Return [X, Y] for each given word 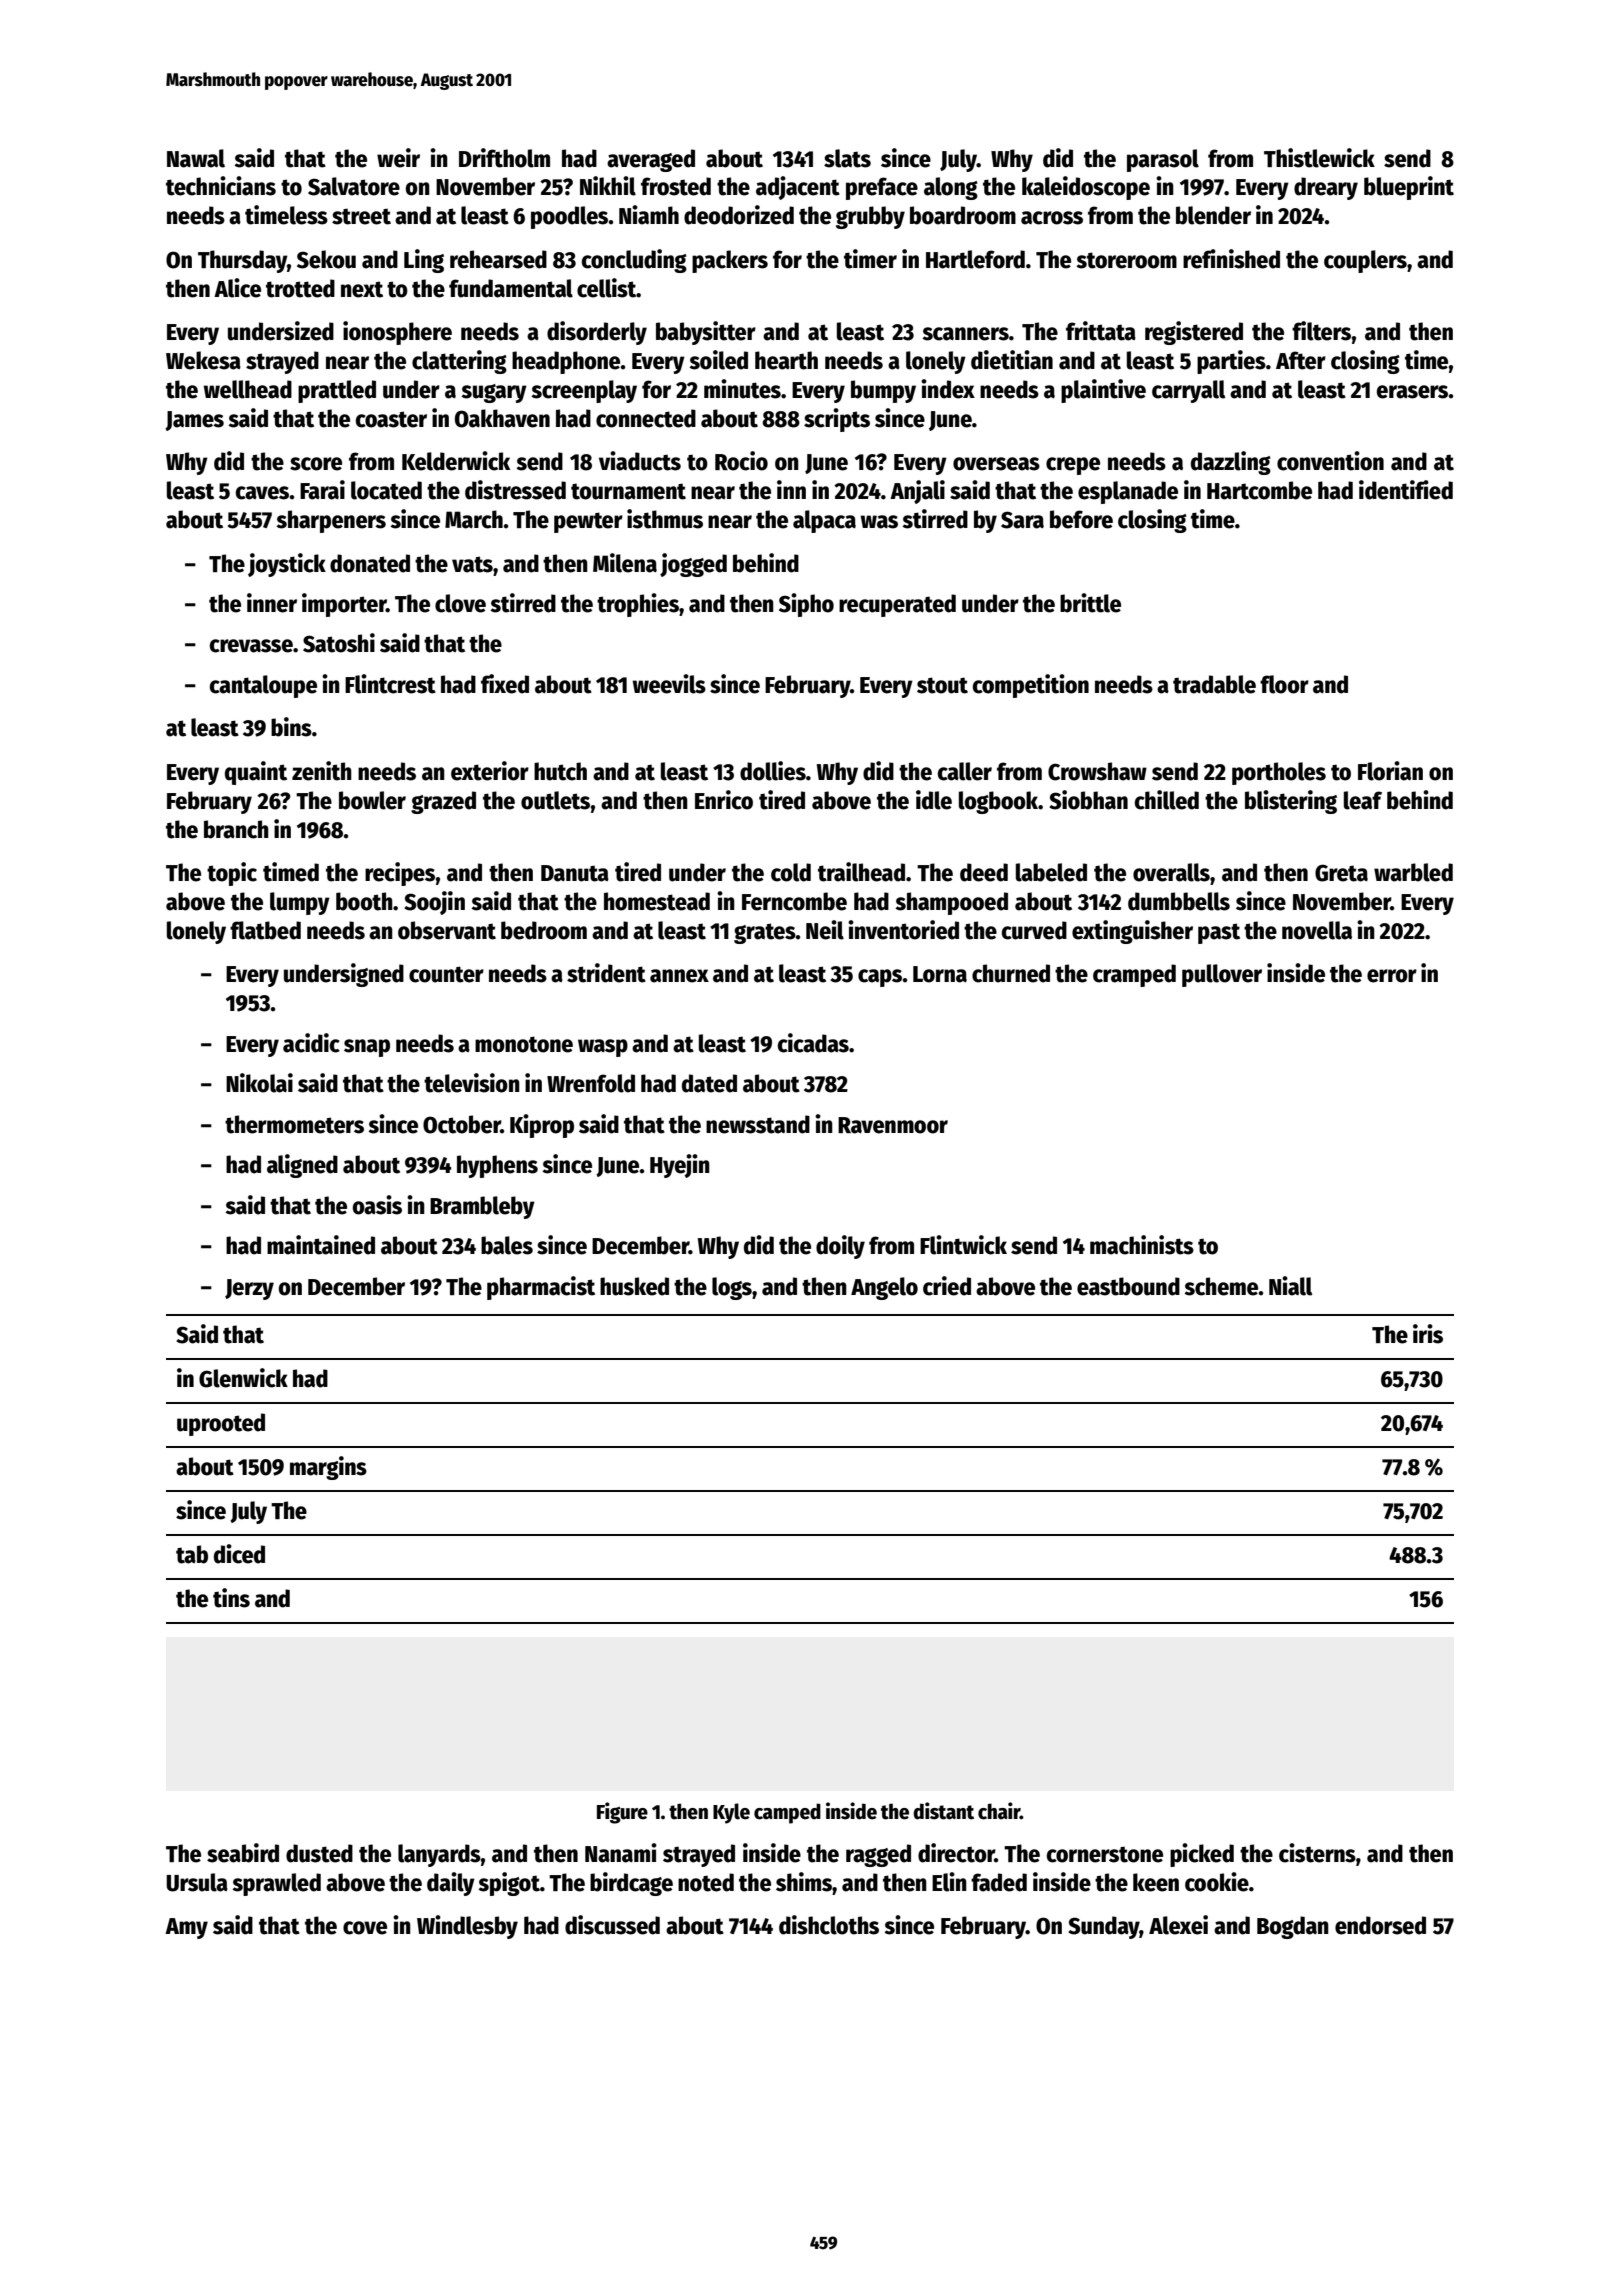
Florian [1390, 771]
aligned [302, 1166]
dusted [319, 1853]
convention [1330, 461]
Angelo [884, 1288]
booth [364, 901]
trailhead [861, 872]
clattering [459, 362]
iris [1428, 1334]
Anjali [917, 492]
